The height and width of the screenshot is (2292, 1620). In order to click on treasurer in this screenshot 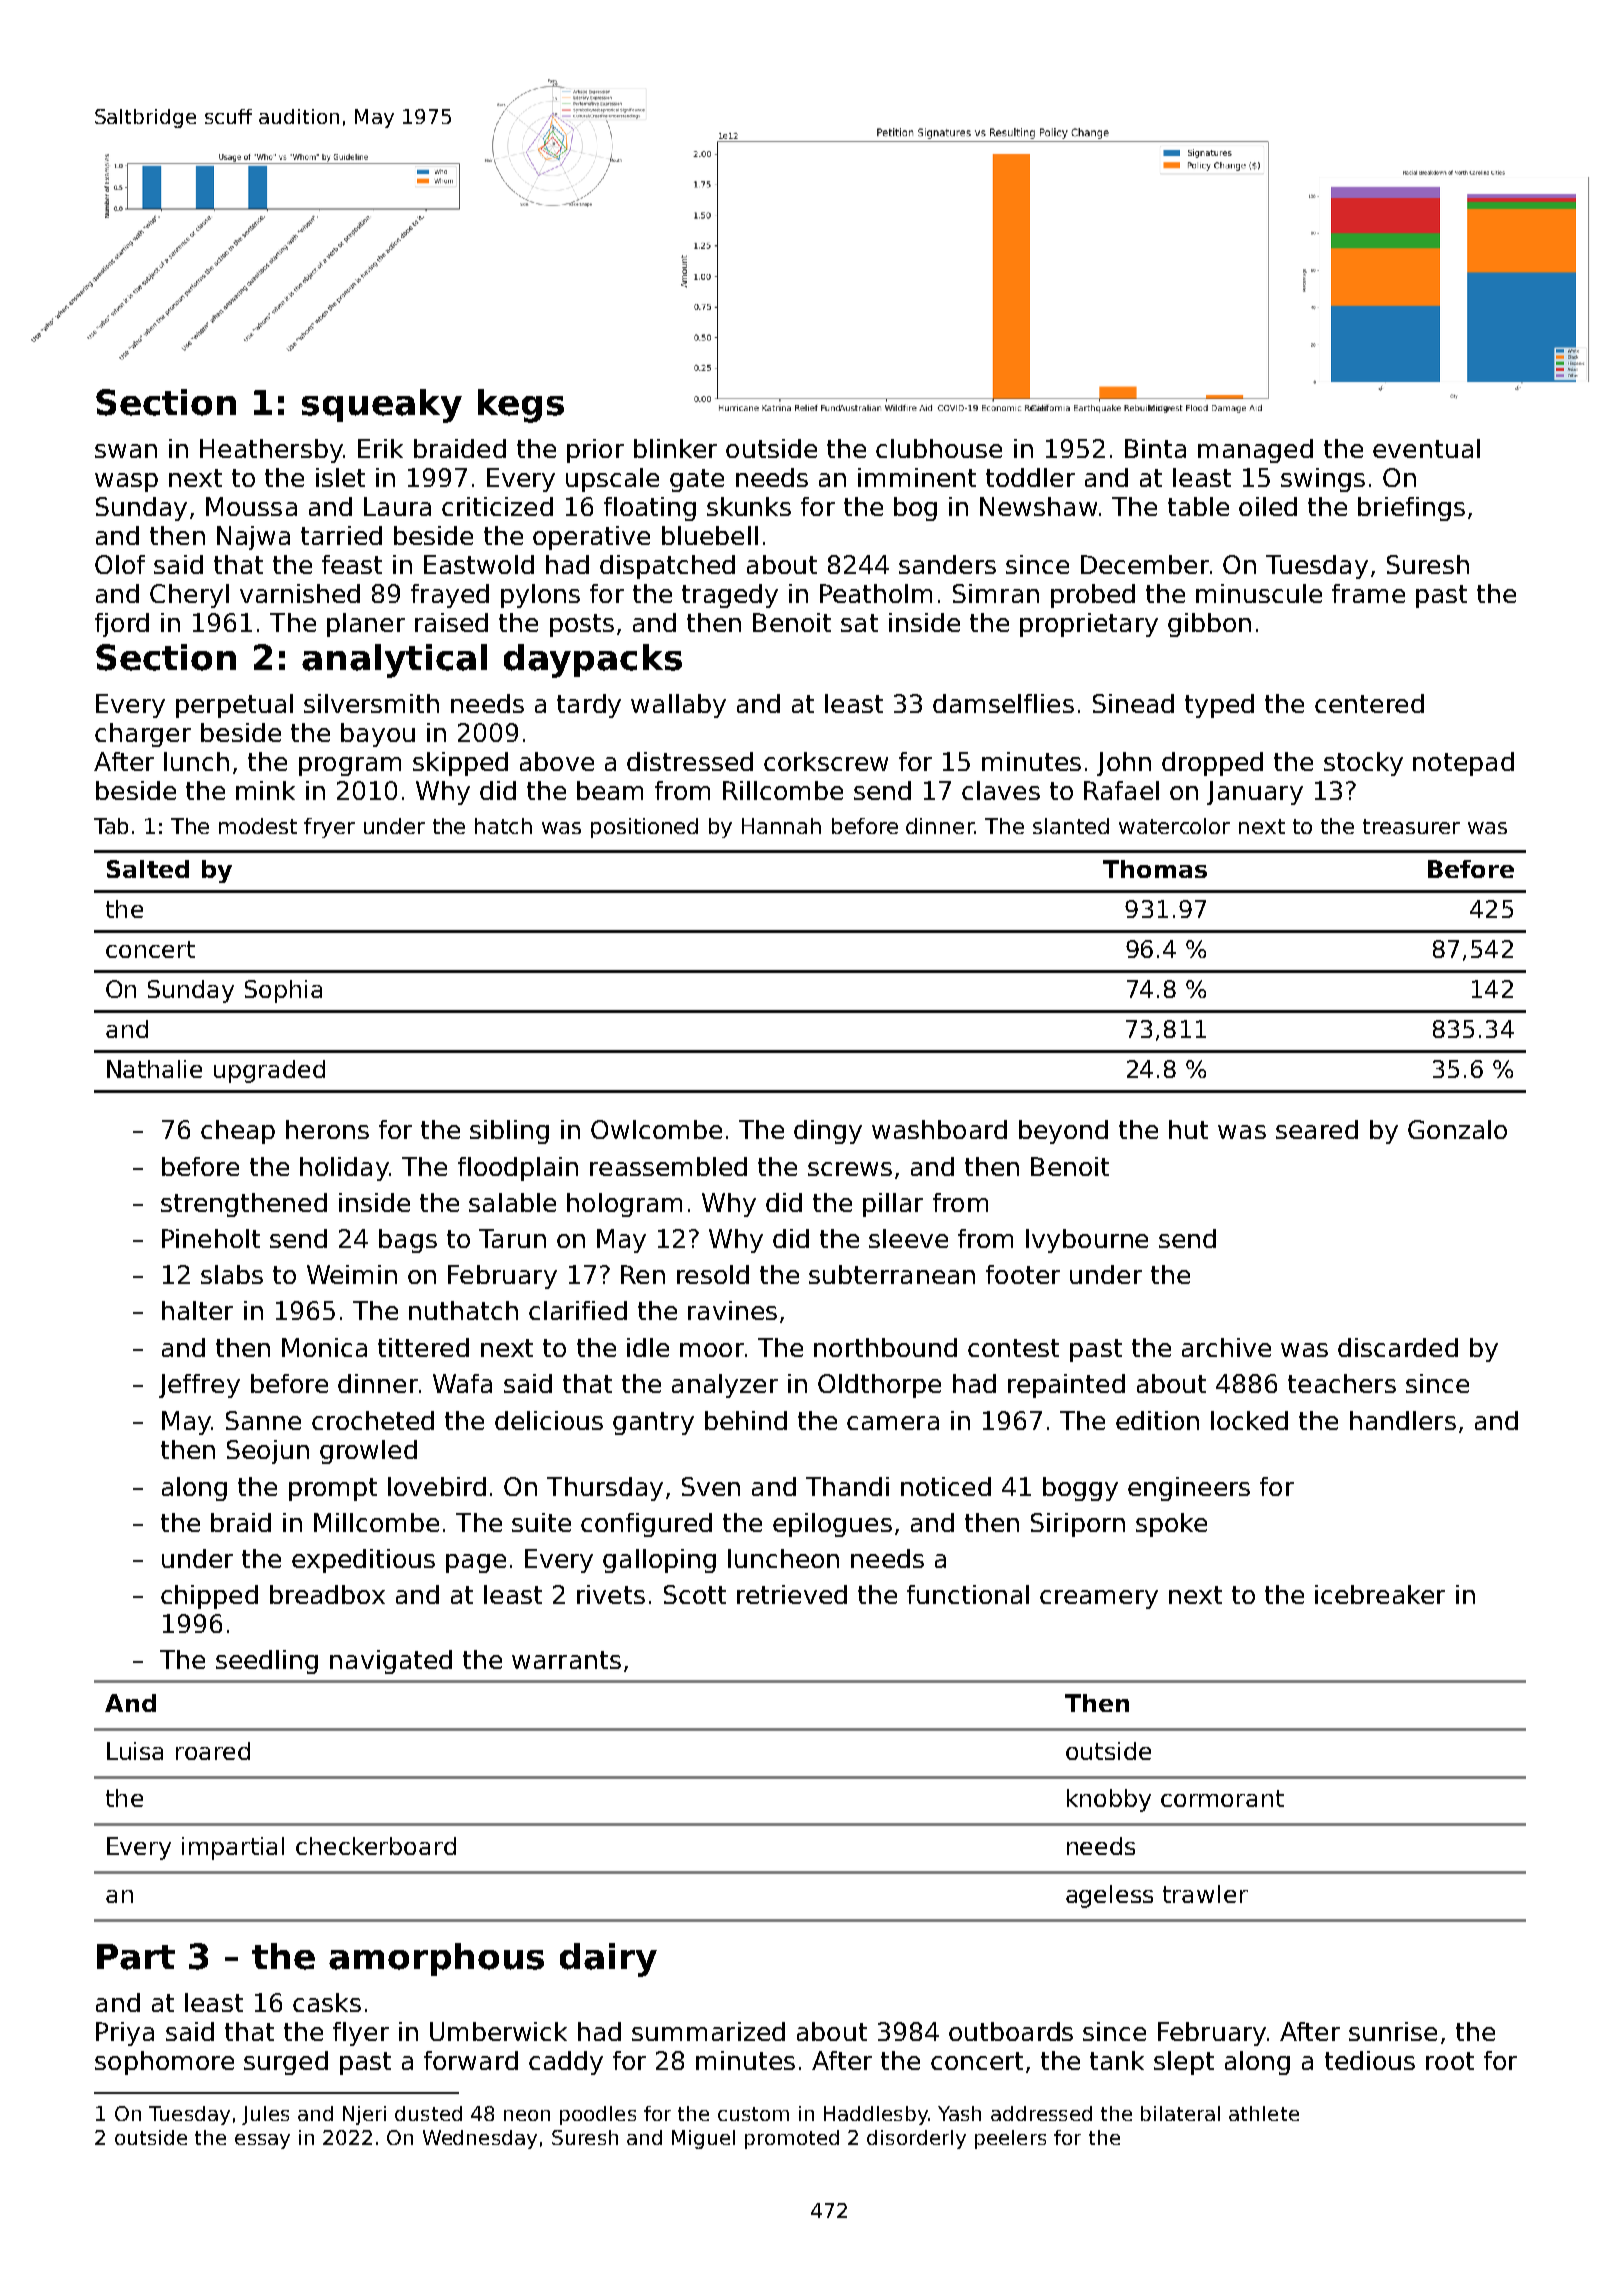, I will do `click(1411, 826)`.
